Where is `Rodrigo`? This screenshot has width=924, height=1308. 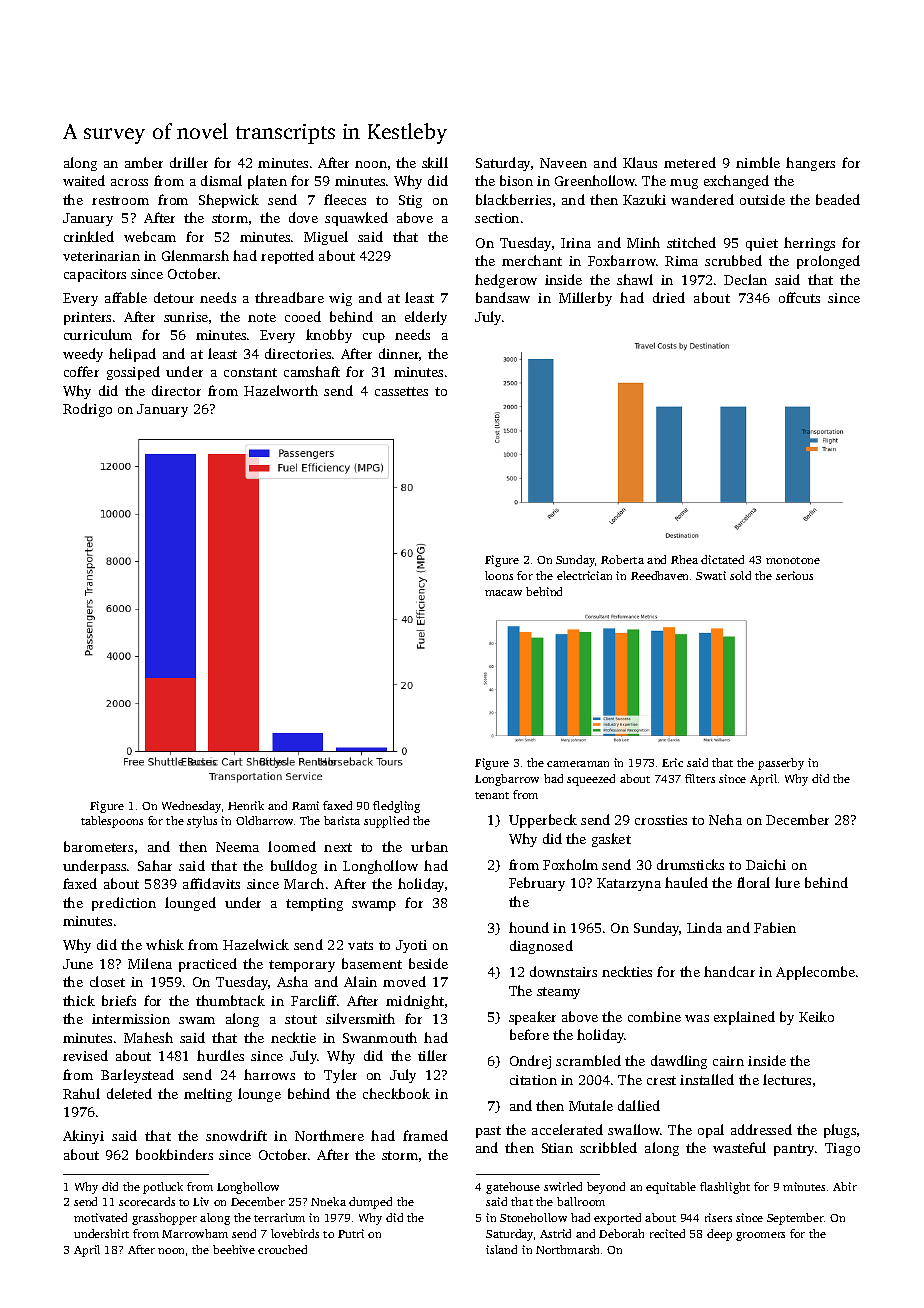
Rodrigo is located at coordinates (87, 410).
